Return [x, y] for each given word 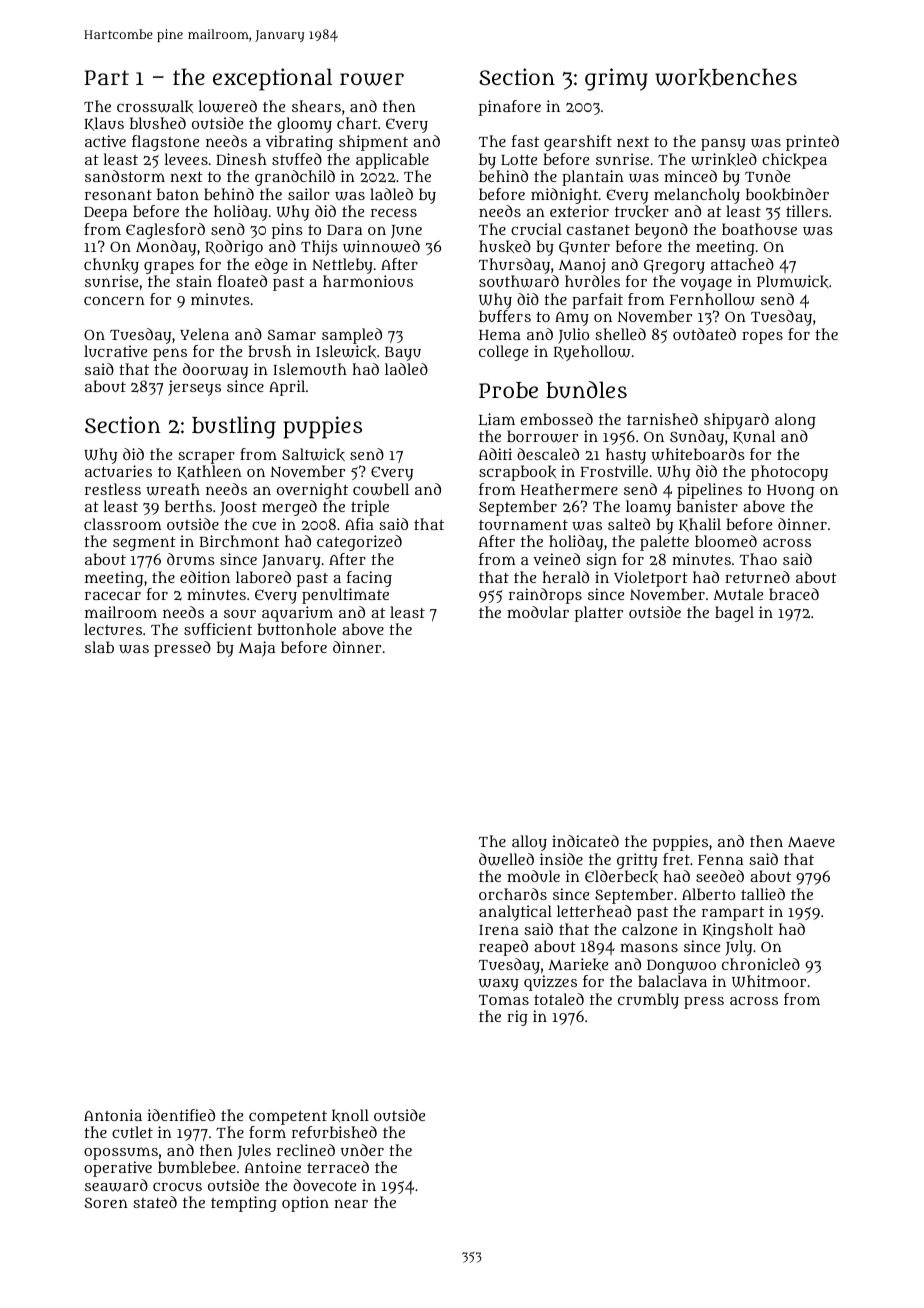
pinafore [510, 108]
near [351, 1203]
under [362, 1150]
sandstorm [125, 176]
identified [181, 1115]
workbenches [726, 77]
